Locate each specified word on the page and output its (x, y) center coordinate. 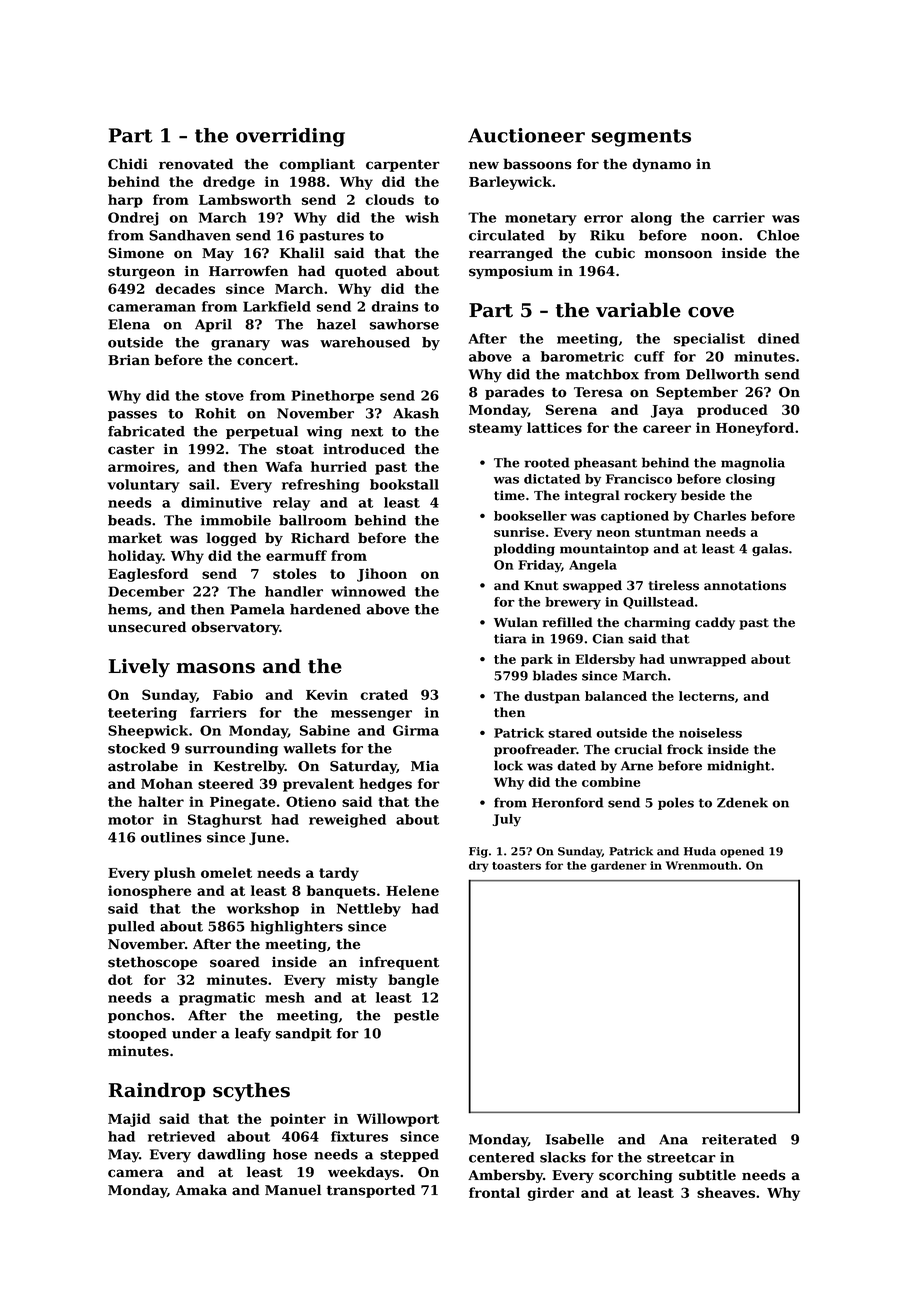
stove (224, 396)
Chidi (128, 164)
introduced (364, 449)
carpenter (403, 165)
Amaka (201, 1190)
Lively (139, 668)
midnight (738, 766)
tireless (673, 585)
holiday (135, 557)
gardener (619, 866)
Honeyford (755, 429)
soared (235, 962)
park (537, 660)
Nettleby (369, 910)
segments (641, 138)
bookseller (530, 516)
